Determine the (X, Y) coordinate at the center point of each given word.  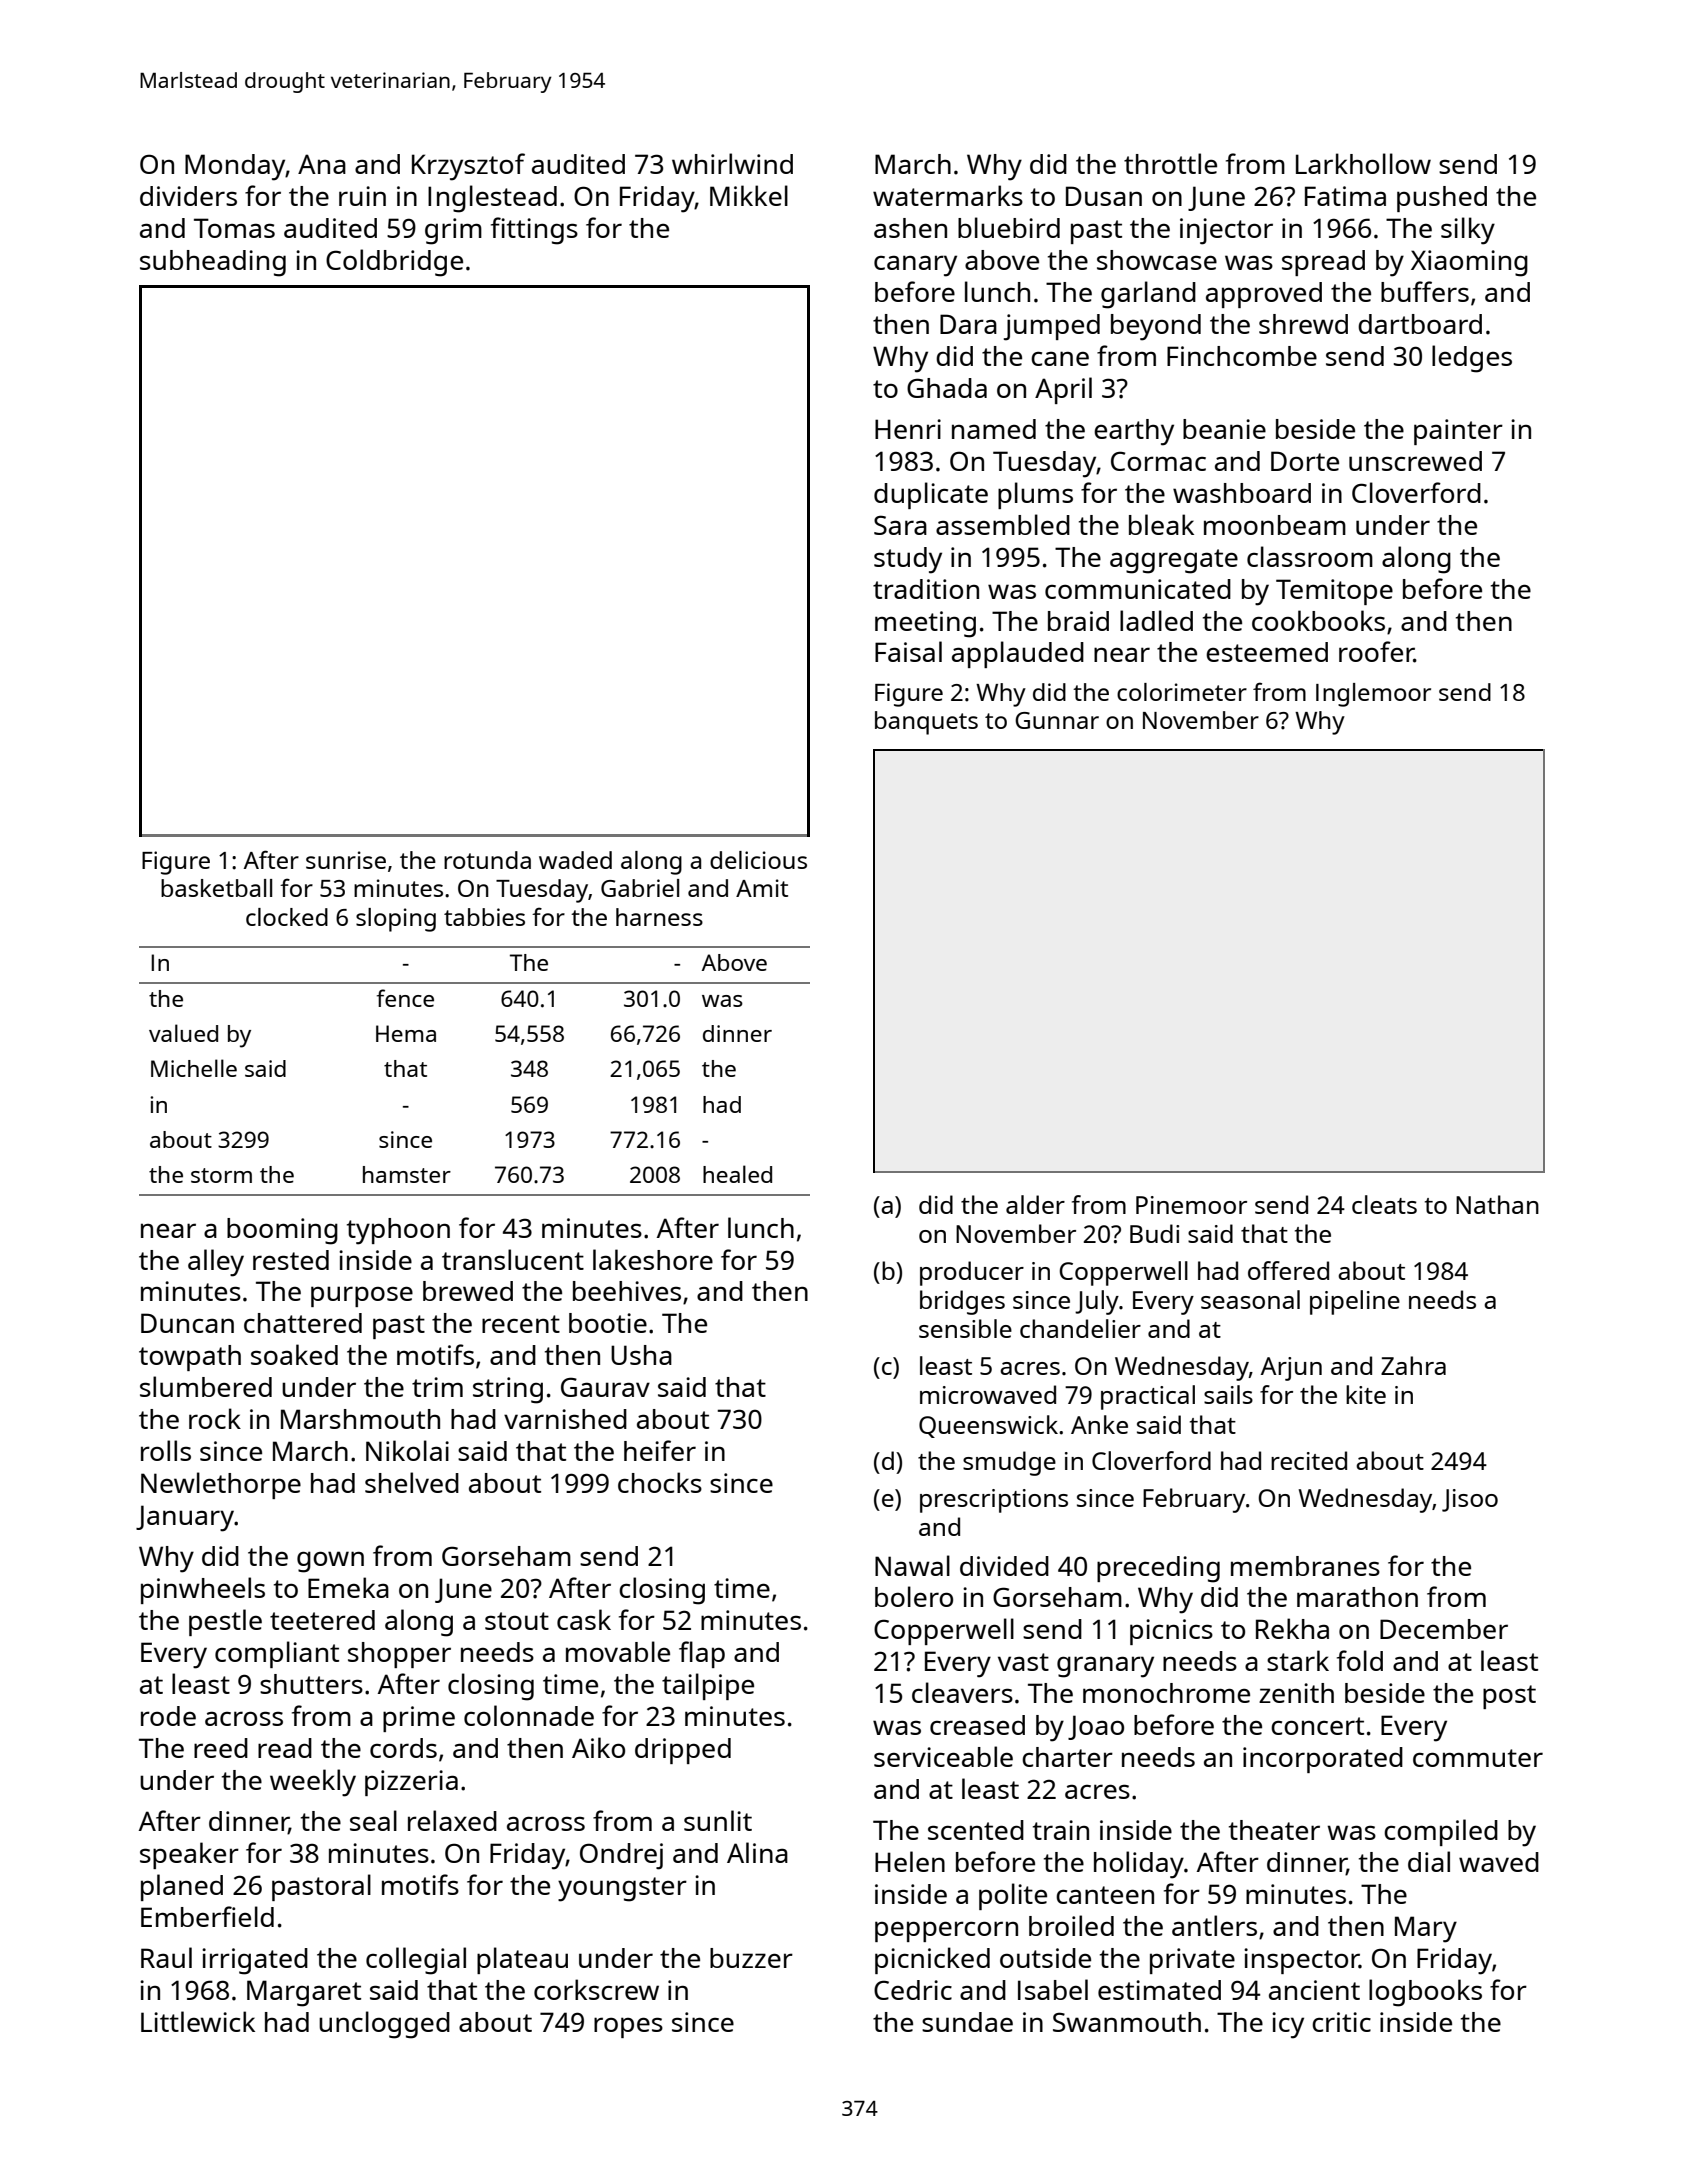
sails (1228, 1394)
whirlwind (732, 163)
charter (1067, 1757)
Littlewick (198, 2021)
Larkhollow (1363, 163)
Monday (235, 167)
